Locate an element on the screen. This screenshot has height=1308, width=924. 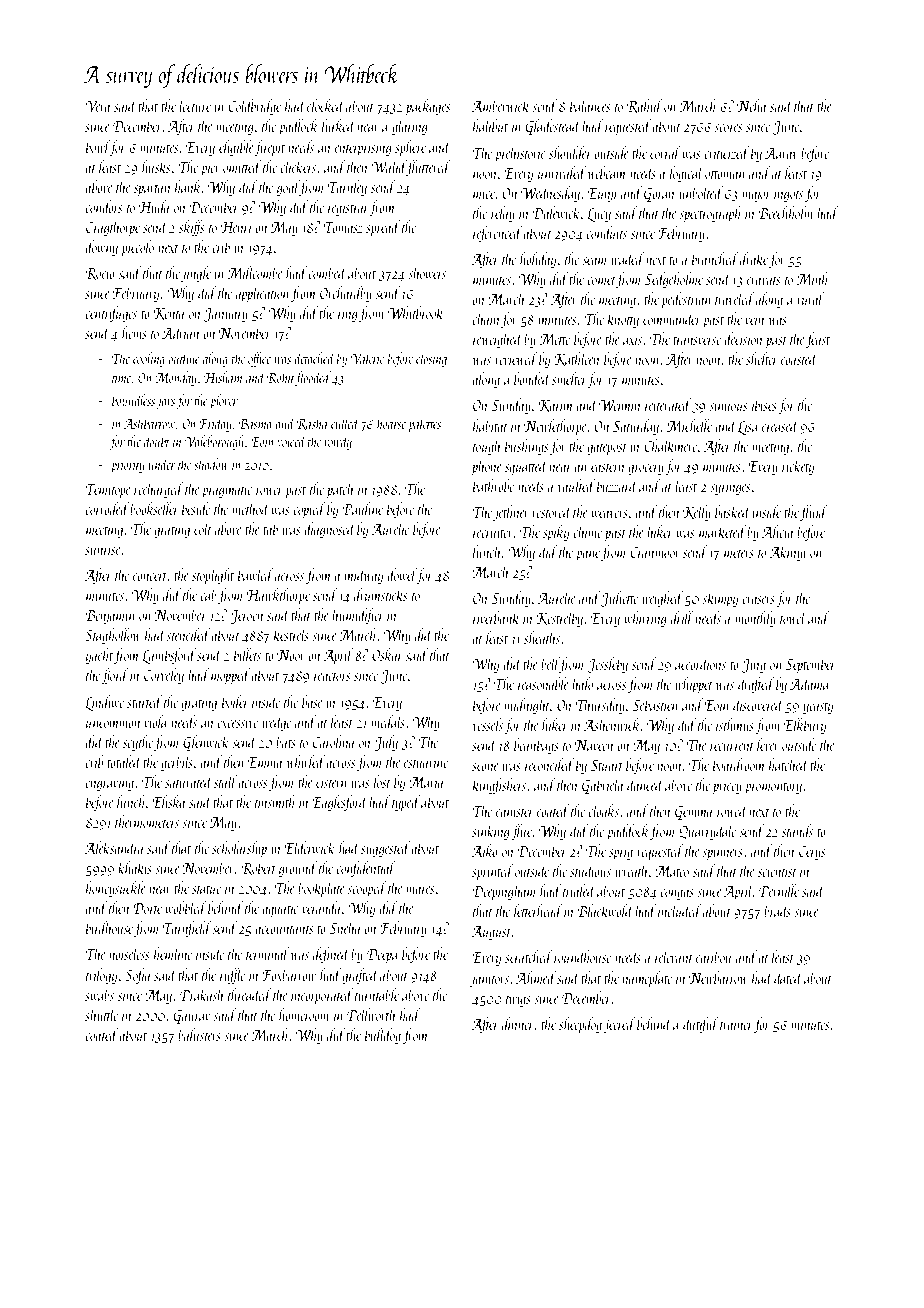
method is located at coordinates (251, 508).
